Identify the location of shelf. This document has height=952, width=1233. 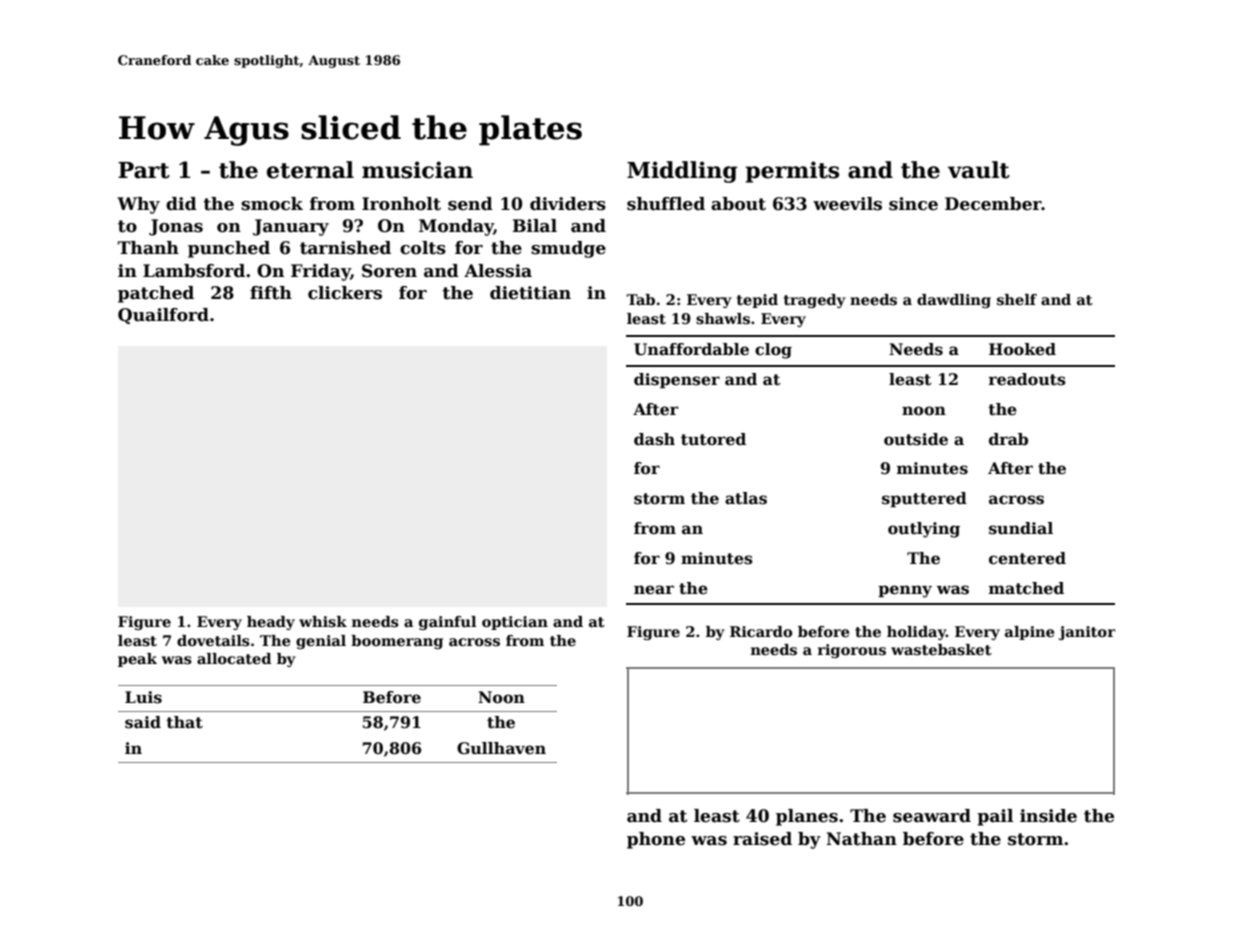
(1017, 299).
